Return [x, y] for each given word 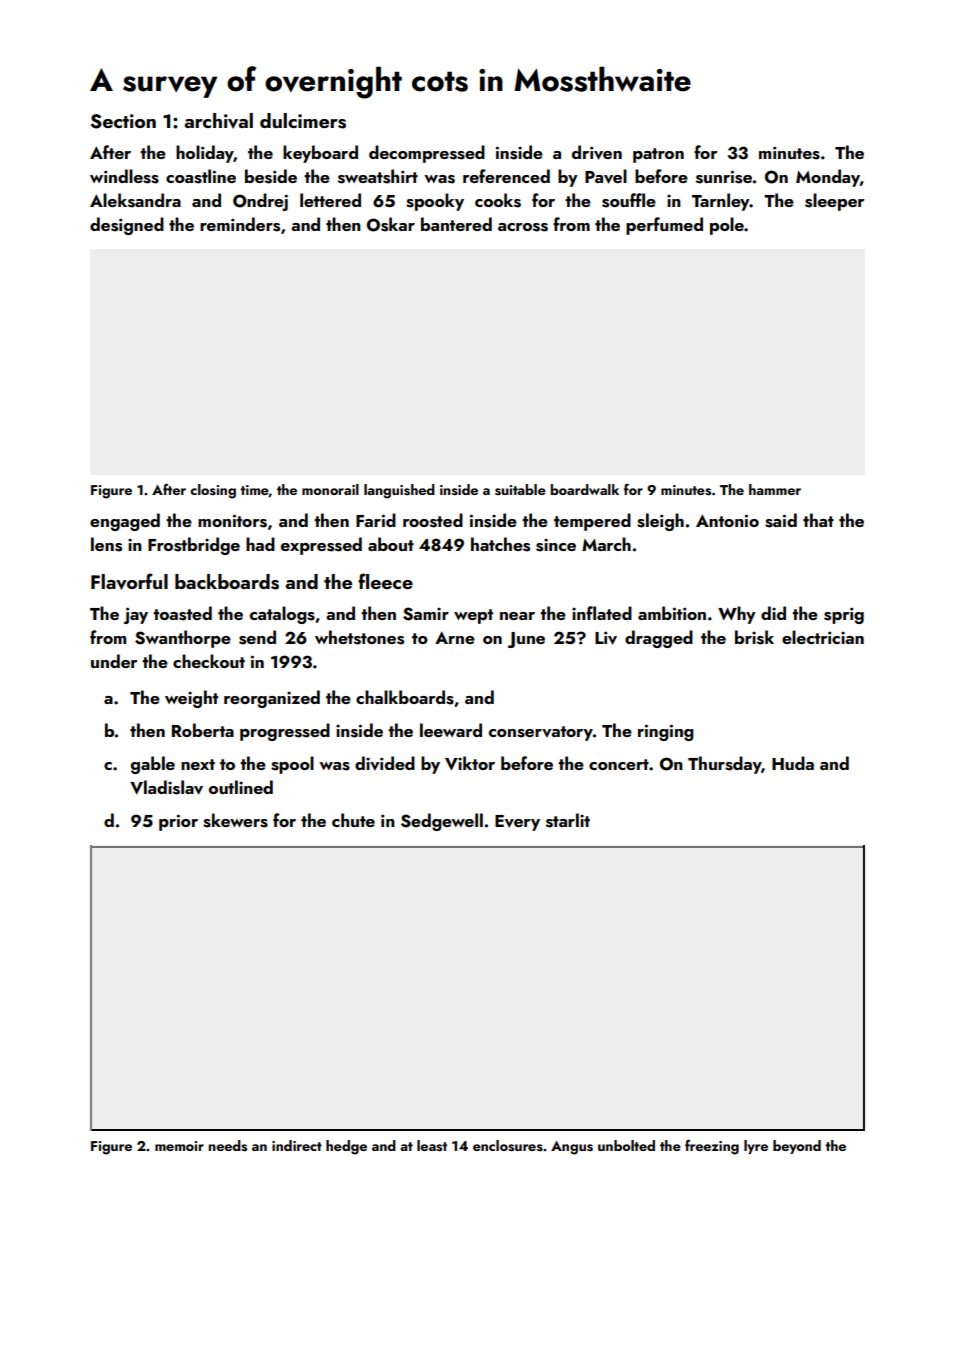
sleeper [834, 202]
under [114, 661]
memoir [179, 1146]
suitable [520, 490]
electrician [823, 637]
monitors [232, 521]
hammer [775, 489]
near [517, 616]
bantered [456, 224]
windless [124, 176]
